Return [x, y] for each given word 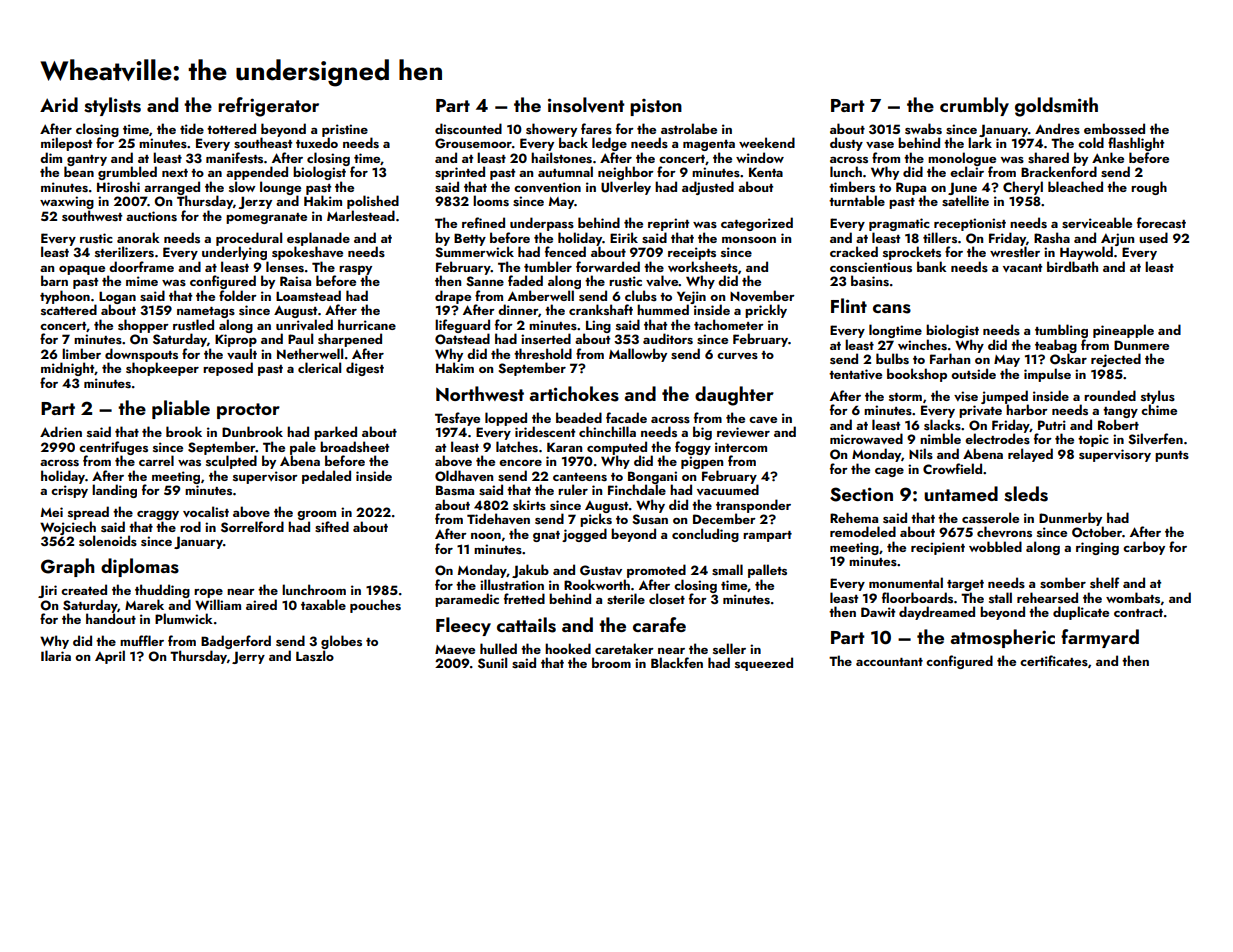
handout [111, 619]
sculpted [231, 462]
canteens [580, 477]
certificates [1054, 660]
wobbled [995, 546]
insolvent [586, 105]
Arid [59, 104]
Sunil [492, 663]
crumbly [974, 106]
